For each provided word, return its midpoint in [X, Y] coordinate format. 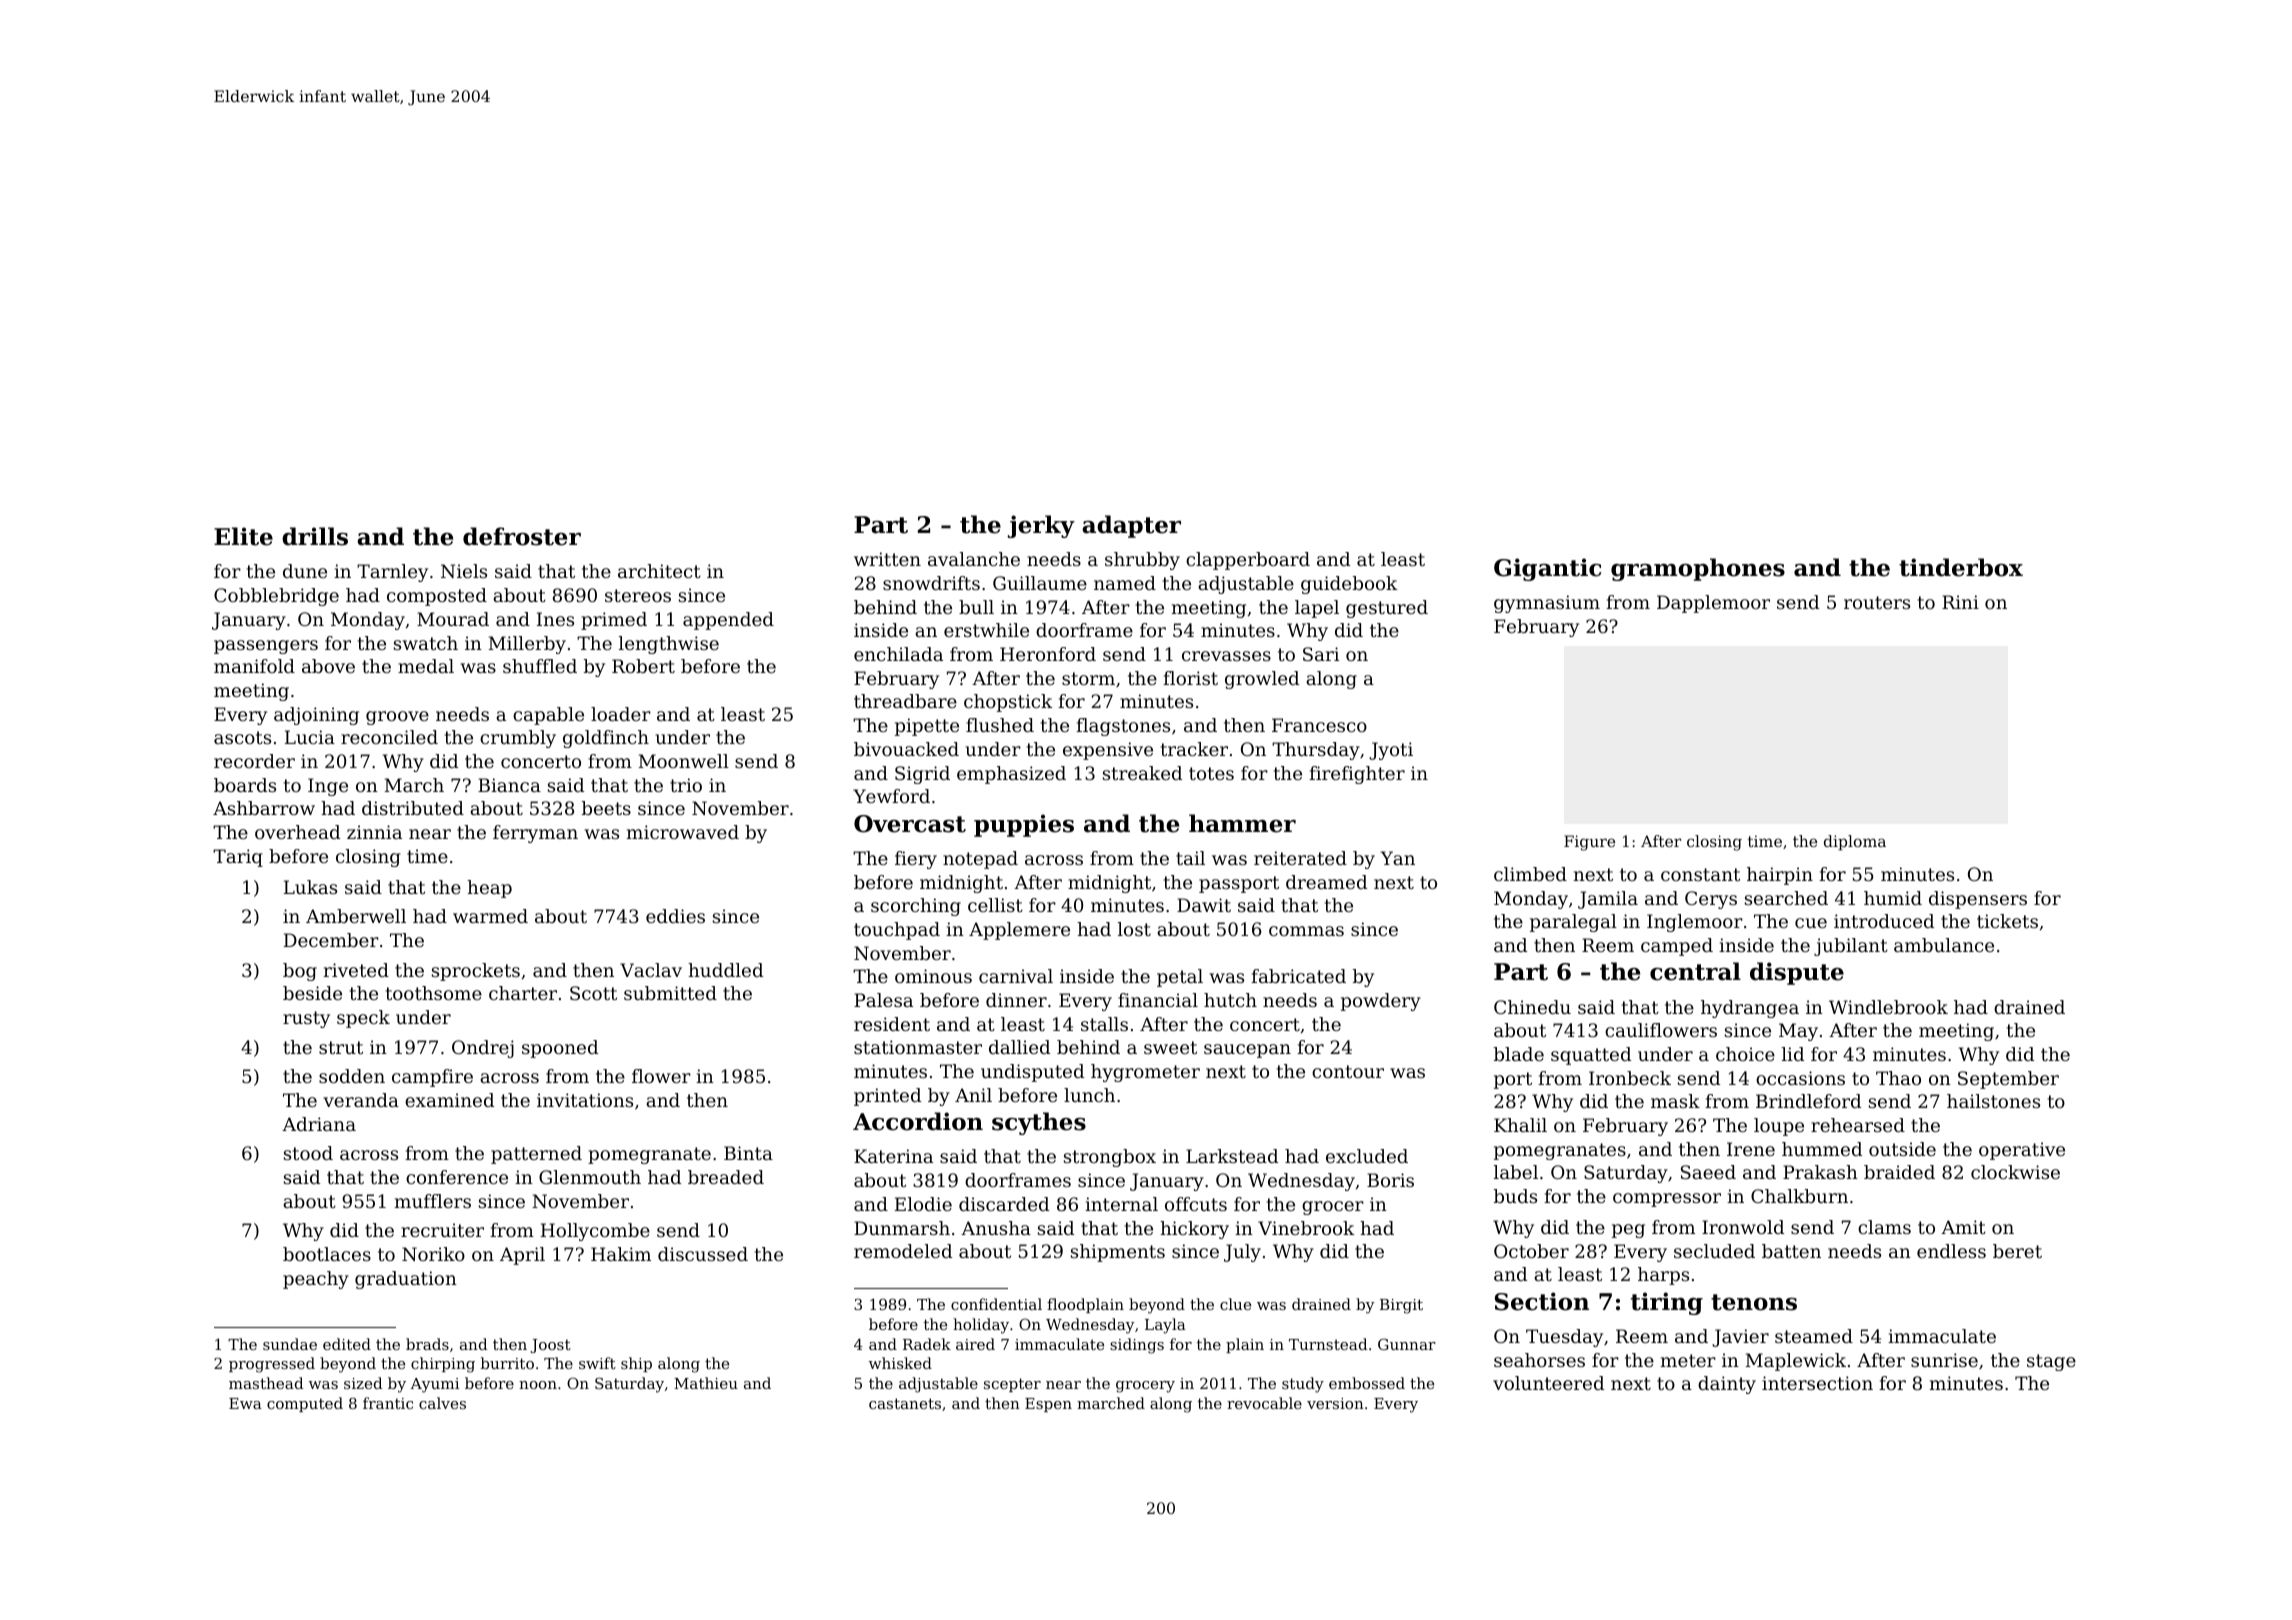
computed [305, 1404]
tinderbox [1961, 567]
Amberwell [356, 916]
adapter [1131, 526]
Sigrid [922, 775]
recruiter [442, 1230]
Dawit [1204, 905]
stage [2051, 1362]
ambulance [1944, 945]
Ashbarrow [264, 808]
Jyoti [1391, 751]
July [1242, 1253]
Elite [243, 536]
